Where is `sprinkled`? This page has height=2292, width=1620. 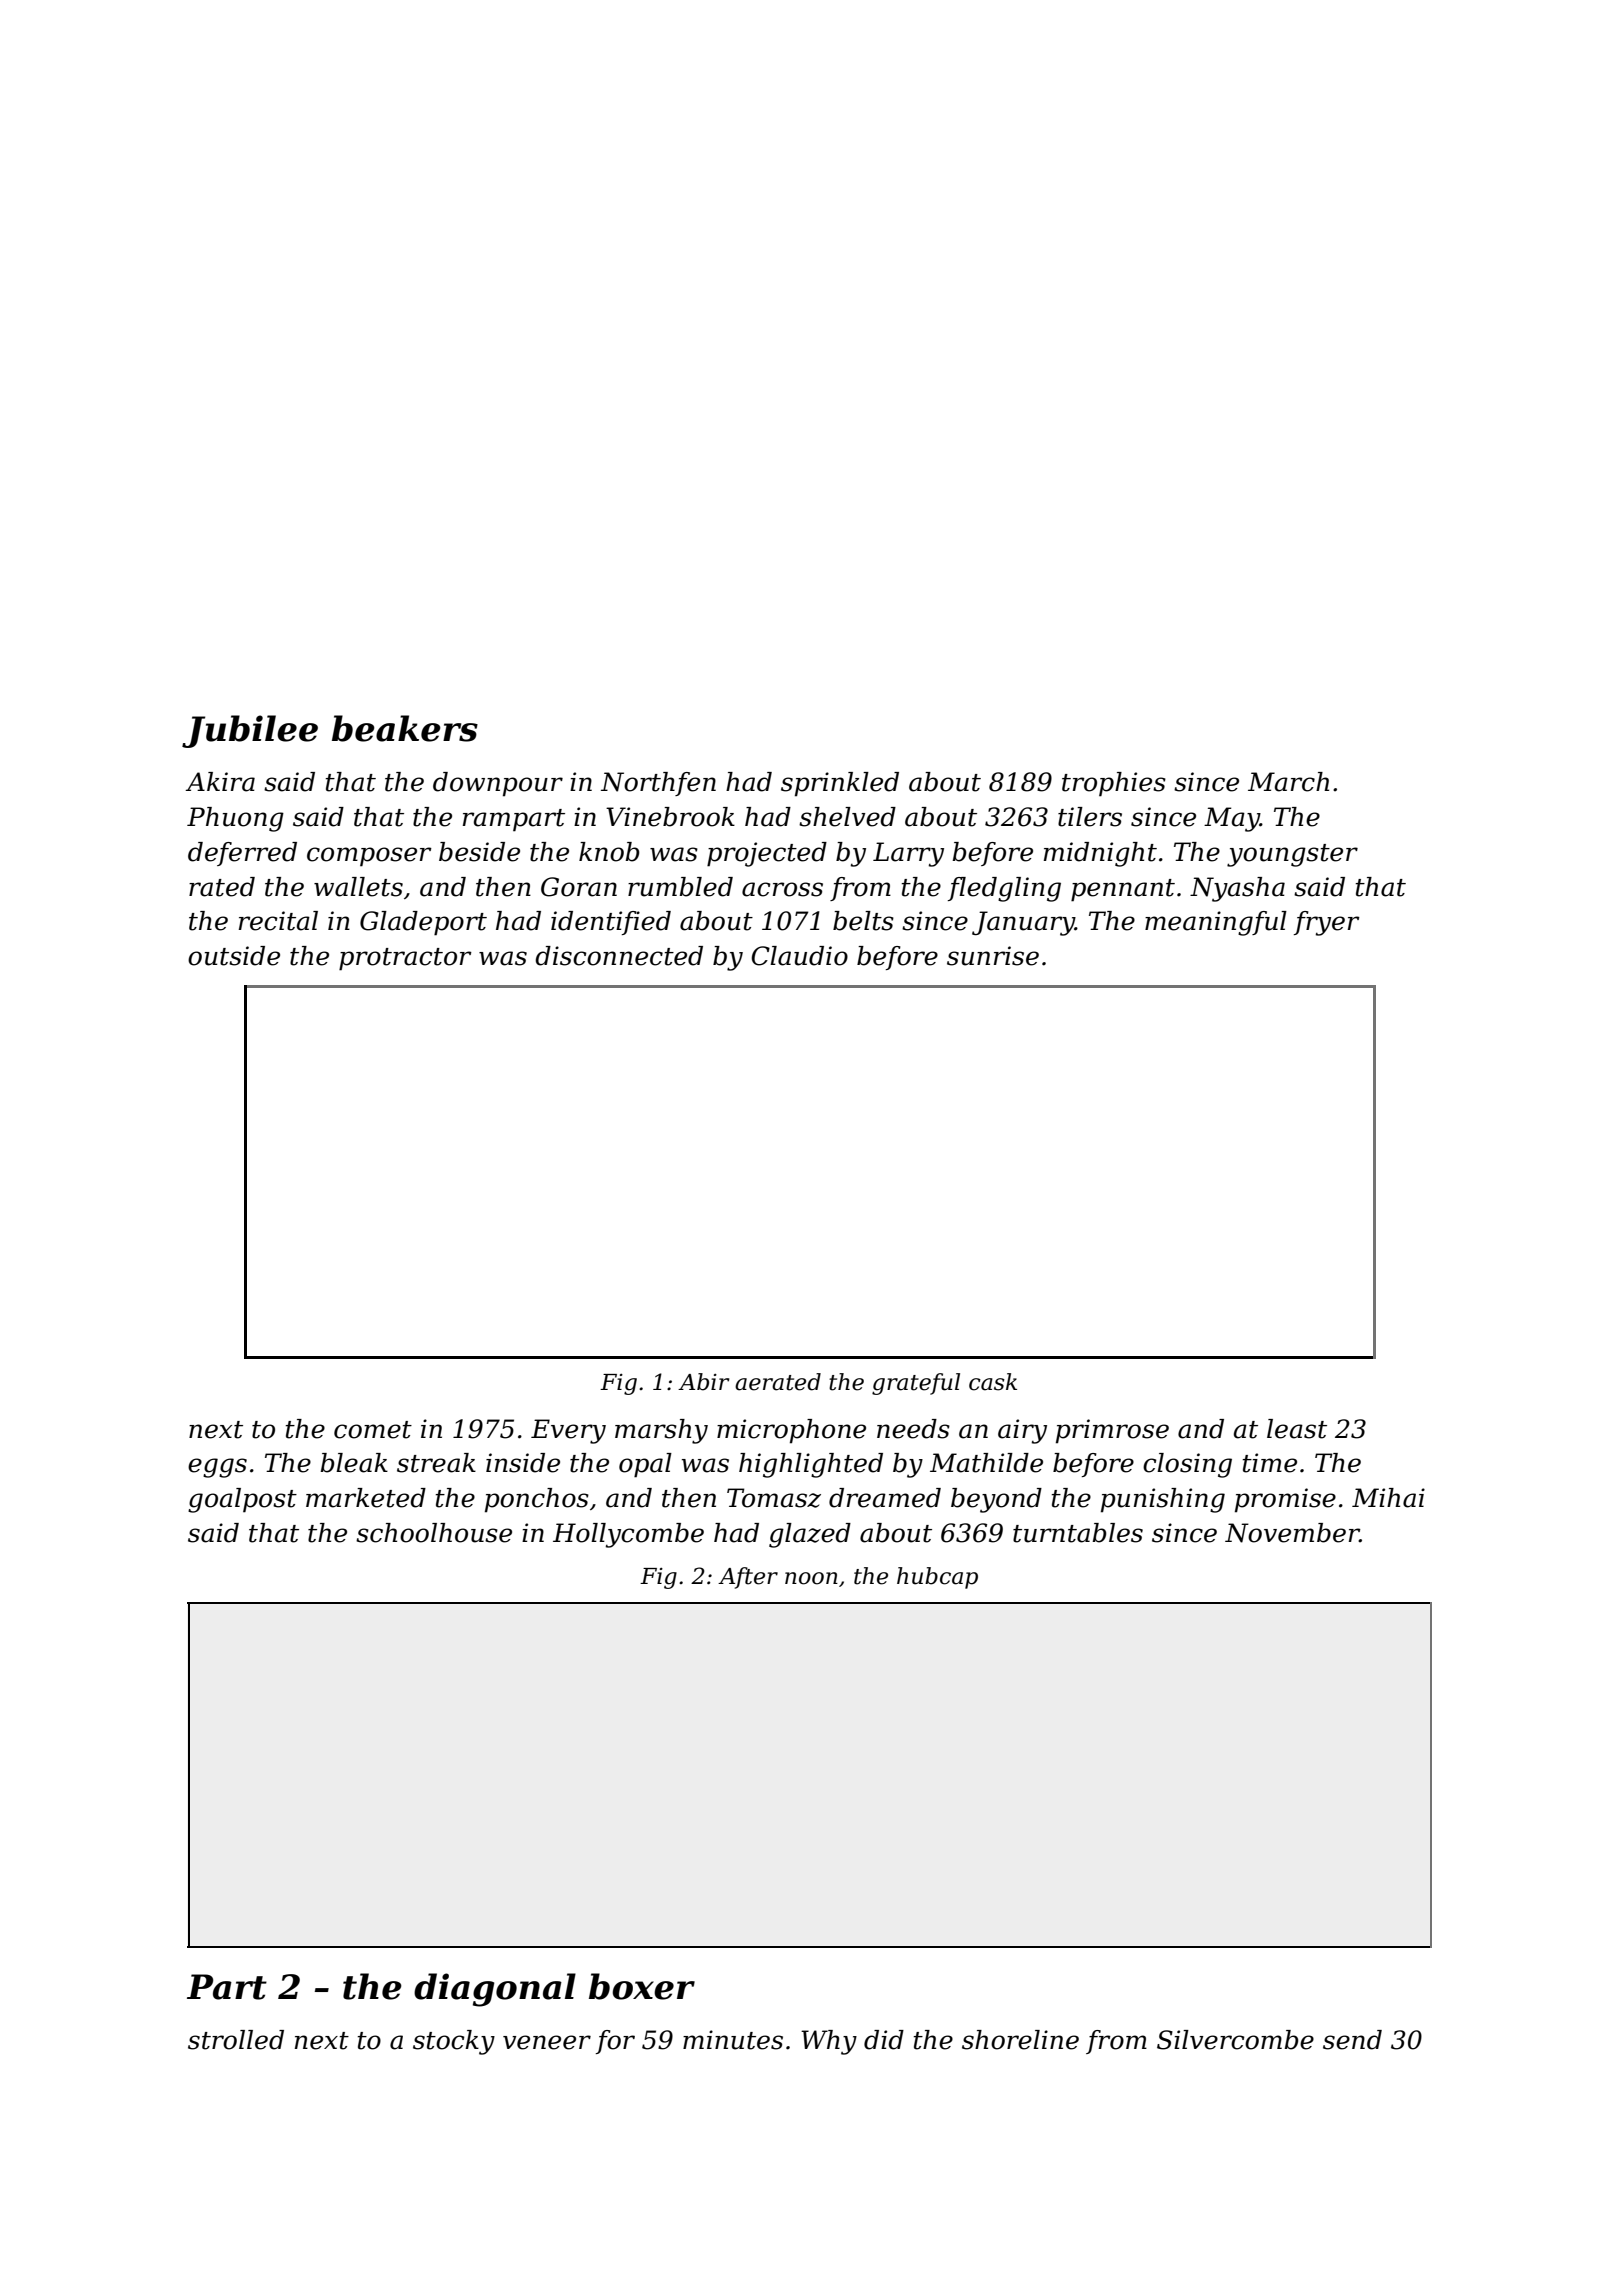
sprinkled is located at coordinates (840, 784).
